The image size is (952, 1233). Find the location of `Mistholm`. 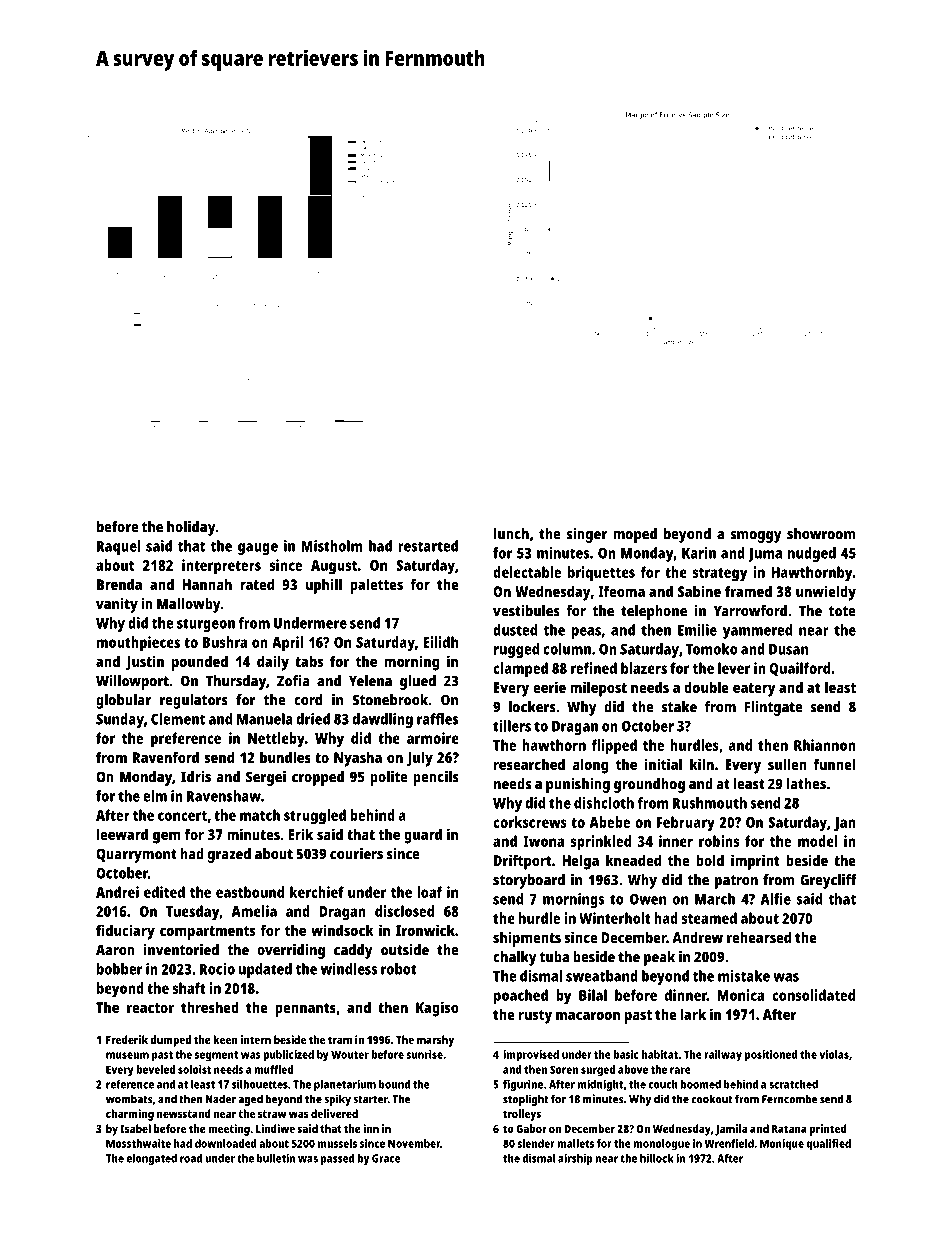

Mistholm is located at coordinates (332, 546).
